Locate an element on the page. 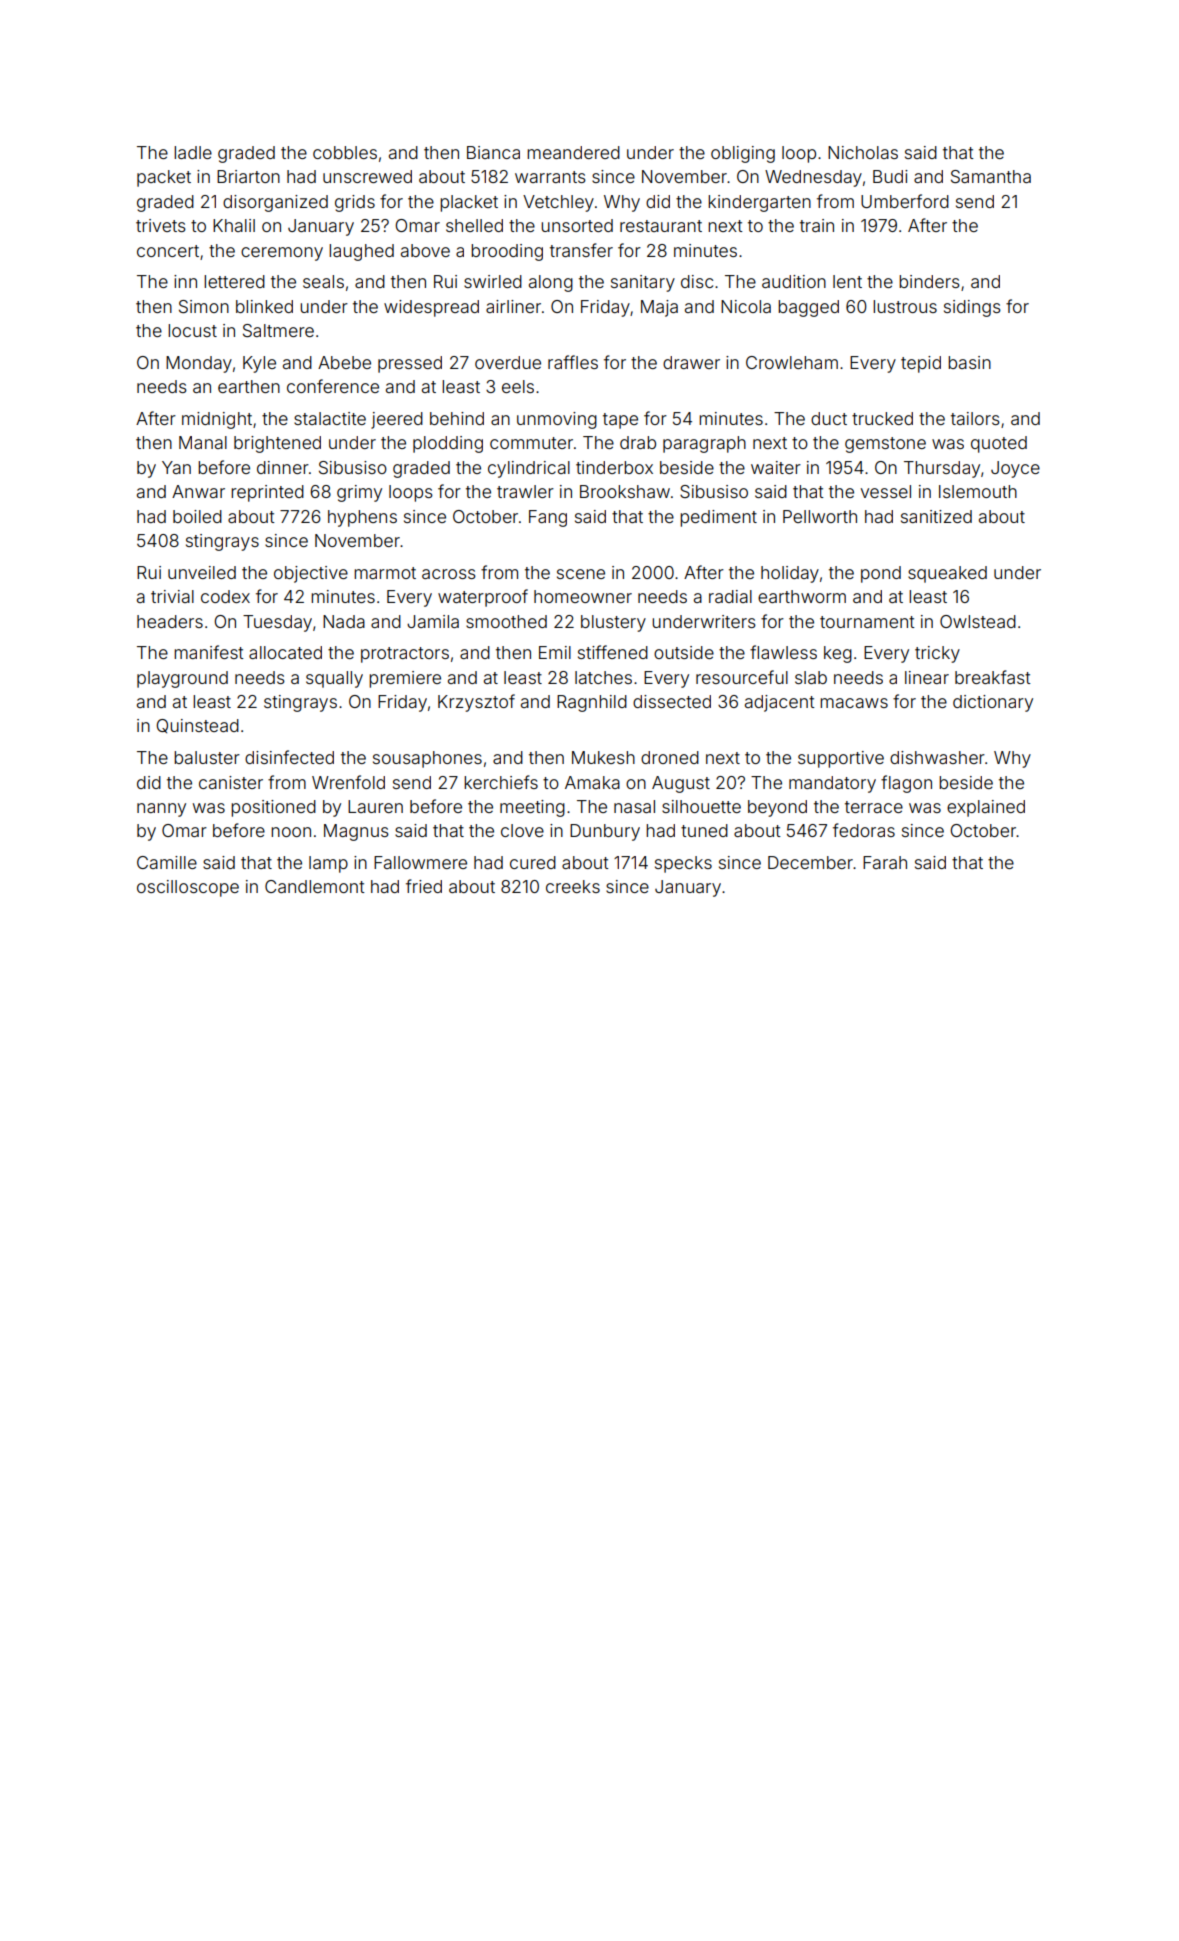  drawer is located at coordinates (691, 362).
